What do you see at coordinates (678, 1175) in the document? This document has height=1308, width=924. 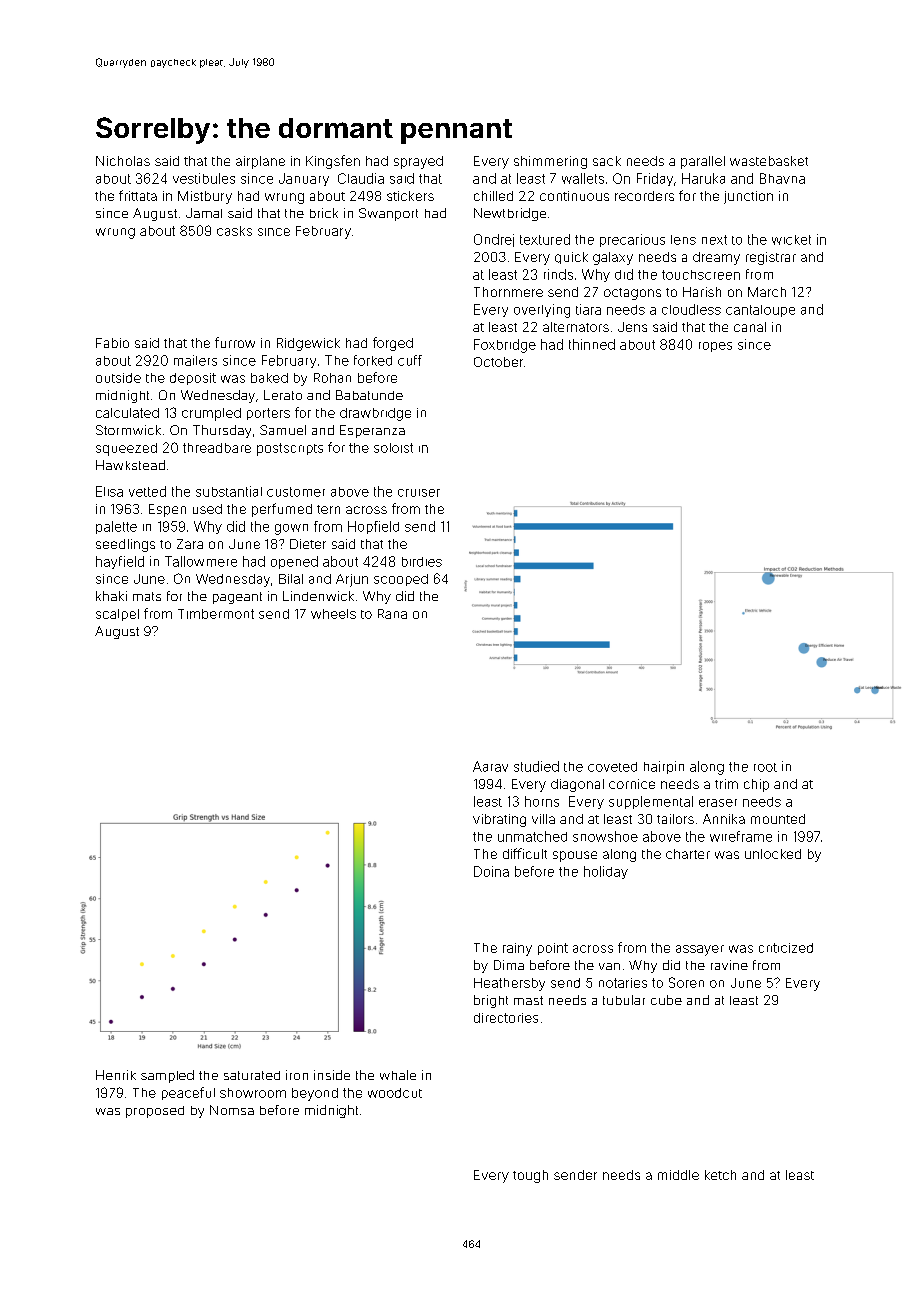 I see `middle` at bounding box center [678, 1175].
